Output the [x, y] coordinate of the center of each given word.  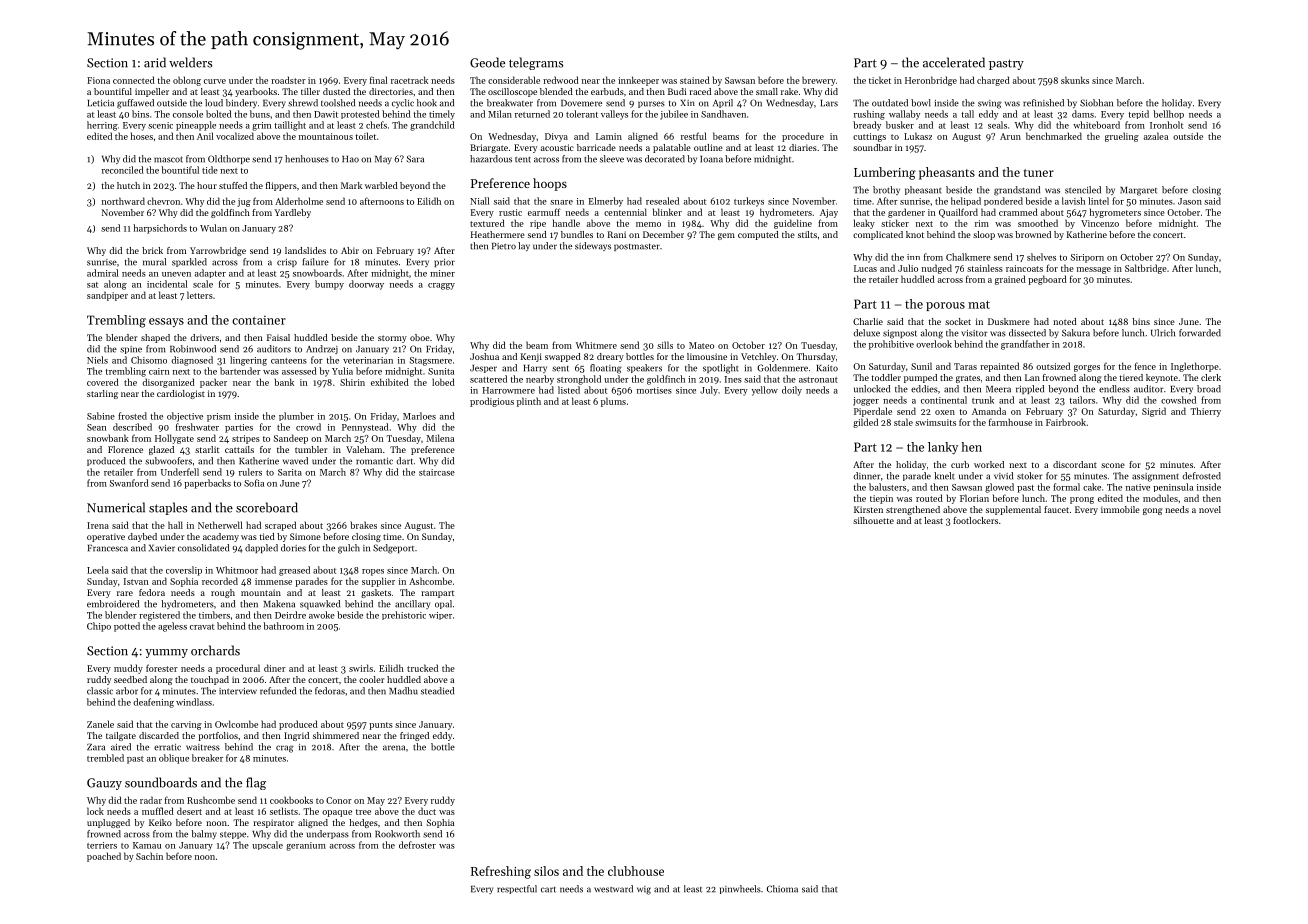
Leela [98, 570]
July [709, 391]
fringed [414, 736]
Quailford [958, 213]
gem [726, 236]
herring [102, 126]
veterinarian [368, 360]
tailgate [121, 736]
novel [1210, 509]
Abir [350, 250]
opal [443, 604]
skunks [1075, 80]
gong [1152, 511]
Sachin [149, 856]
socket [958, 321]
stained [695, 80]
